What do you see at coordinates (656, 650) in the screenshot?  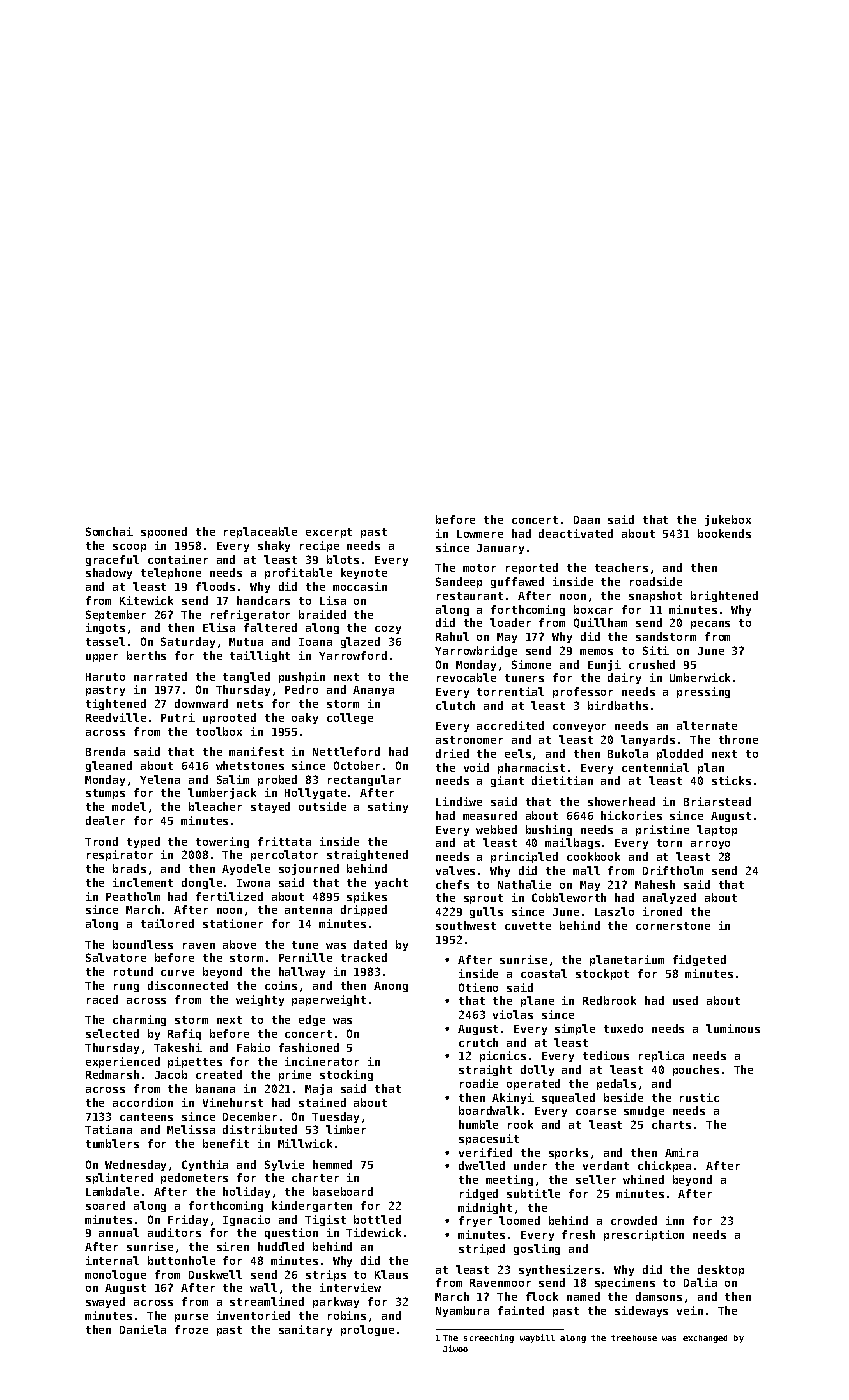 I see `Siti` at bounding box center [656, 650].
